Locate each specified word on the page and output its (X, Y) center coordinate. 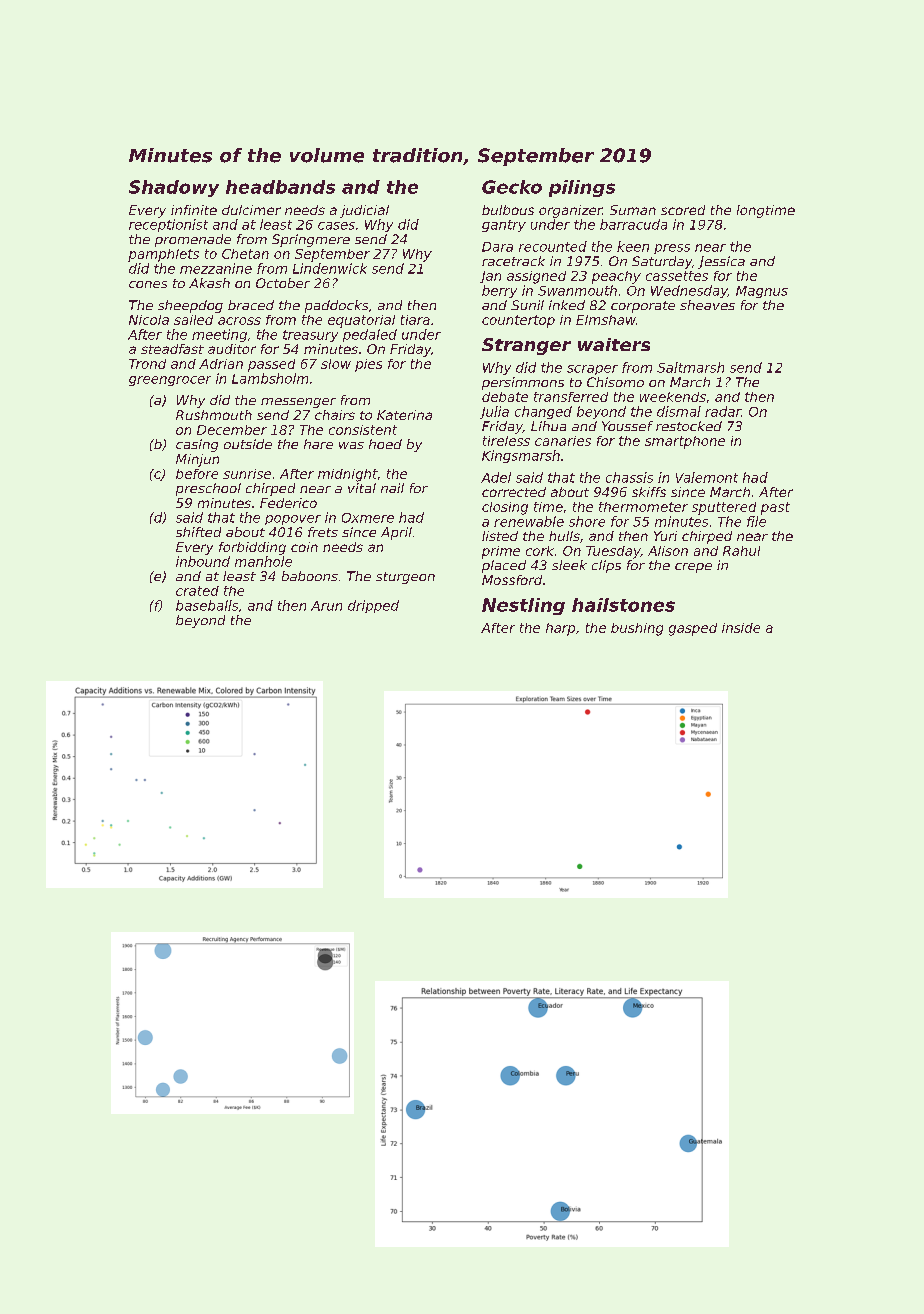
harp (560, 629)
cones (148, 284)
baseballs (207, 605)
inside (741, 628)
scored (683, 210)
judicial (364, 211)
